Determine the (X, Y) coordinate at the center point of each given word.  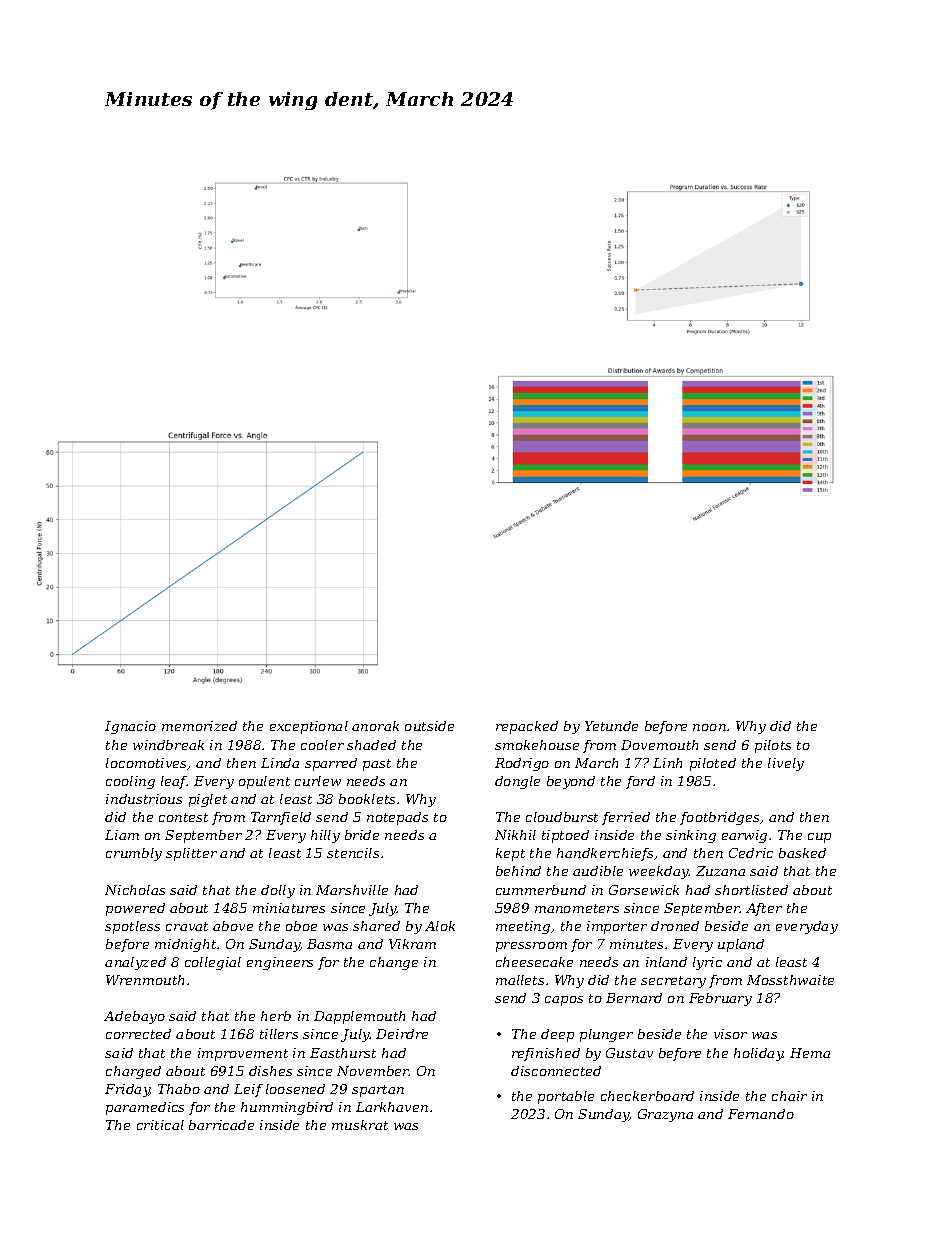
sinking (691, 836)
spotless (132, 927)
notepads (397, 818)
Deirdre (402, 1034)
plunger (606, 1035)
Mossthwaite (790, 980)
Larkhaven (392, 1107)
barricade (221, 1125)
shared (376, 926)
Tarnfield (281, 818)
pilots (773, 746)
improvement (243, 1054)
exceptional (309, 727)
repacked (527, 727)
